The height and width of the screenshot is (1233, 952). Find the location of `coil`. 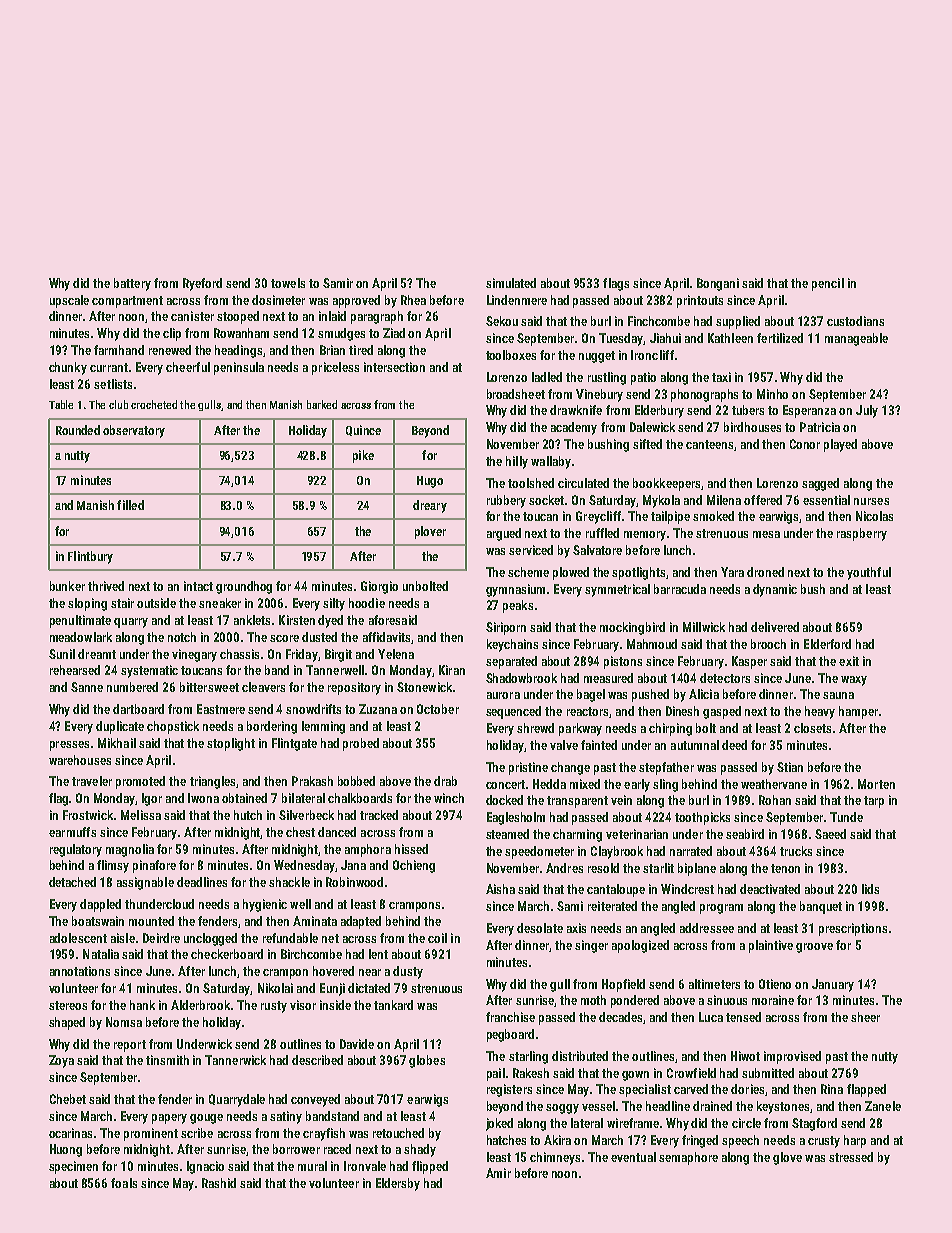

coil is located at coordinates (437, 938).
